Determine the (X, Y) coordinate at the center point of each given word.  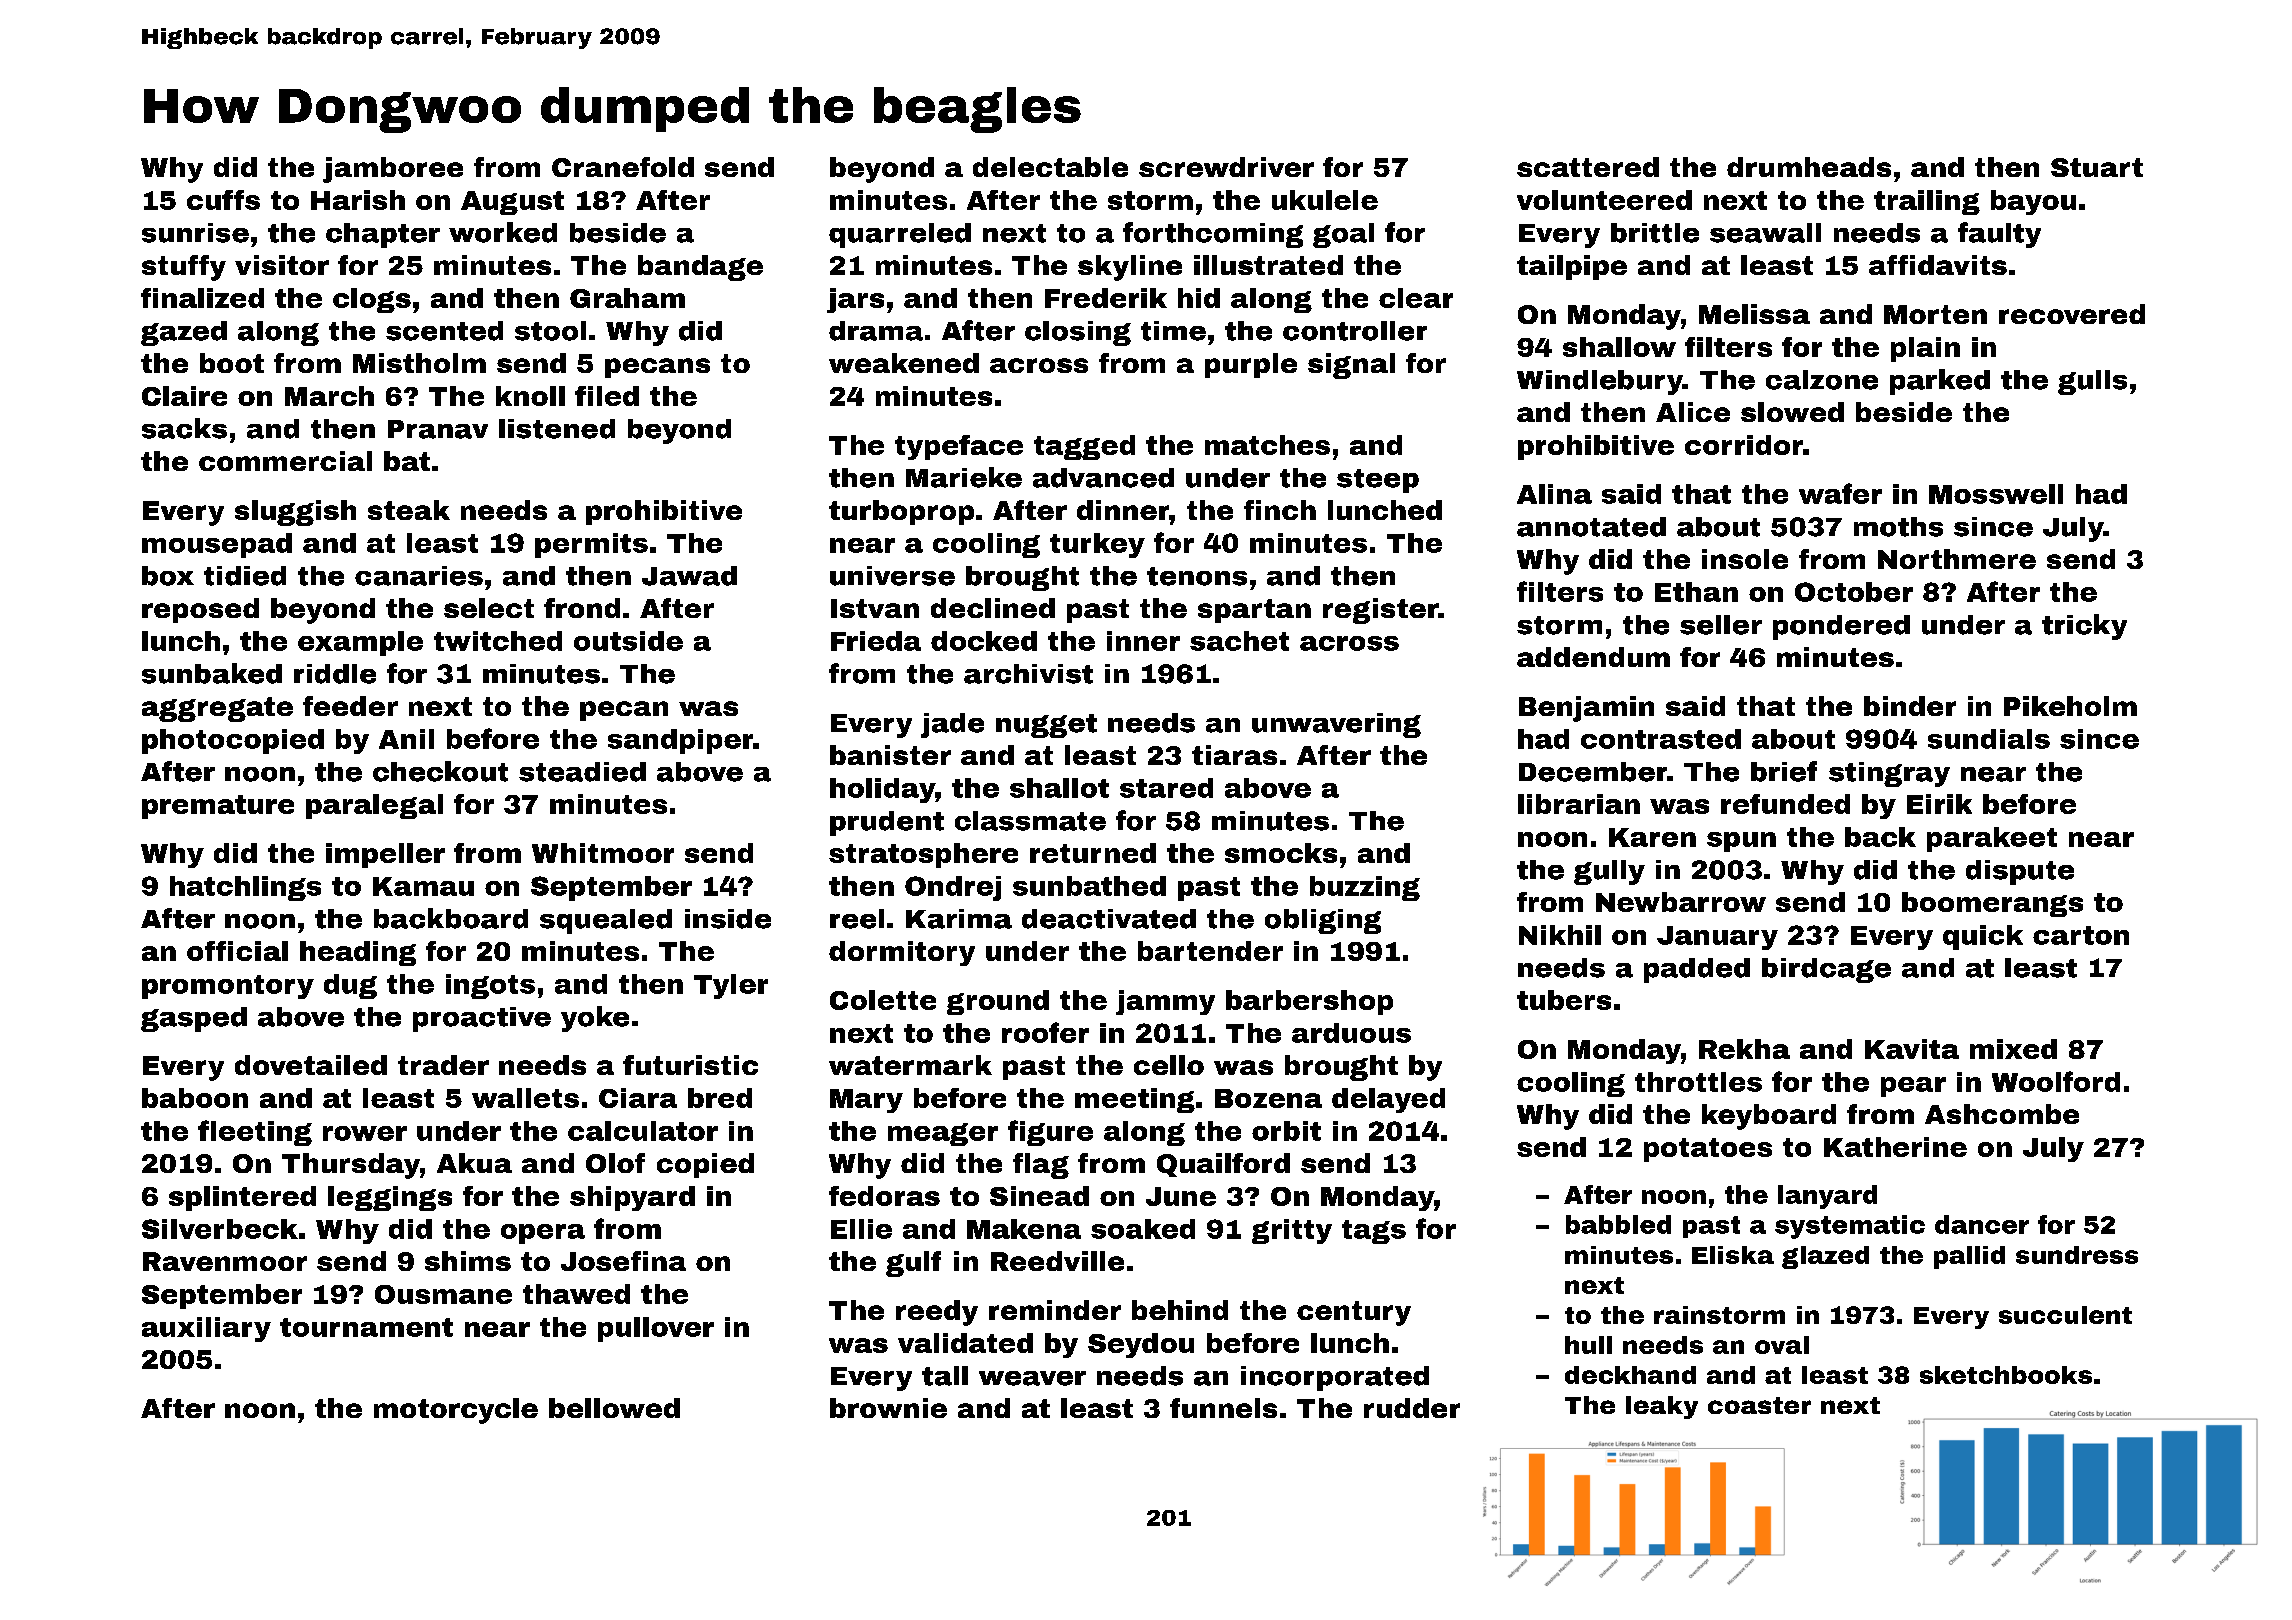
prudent (887, 823)
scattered (1588, 167)
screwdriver (1226, 167)
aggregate (217, 709)
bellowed (614, 1408)
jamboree (393, 170)
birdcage (1826, 970)
